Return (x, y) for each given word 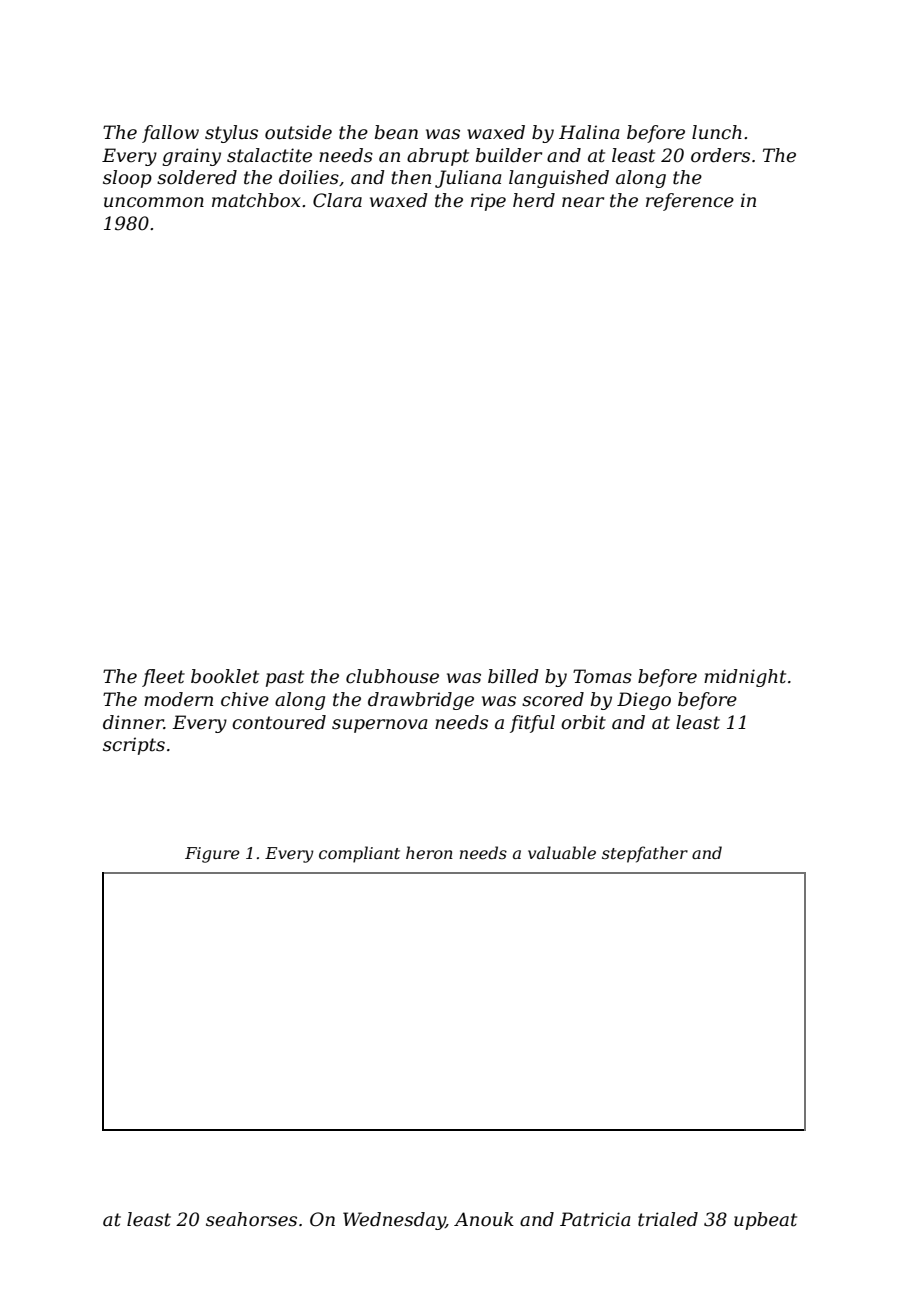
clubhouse (392, 676)
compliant (359, 854)
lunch (717, 132)
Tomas (602, 676)
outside (298, 132)
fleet (163, 678)
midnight (745, 678)
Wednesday (394, 1221)
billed (513, 676)
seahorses (251, 1219)
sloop (127, 179)
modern (178, 699)
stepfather (645, 854)
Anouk (484, 1219)
